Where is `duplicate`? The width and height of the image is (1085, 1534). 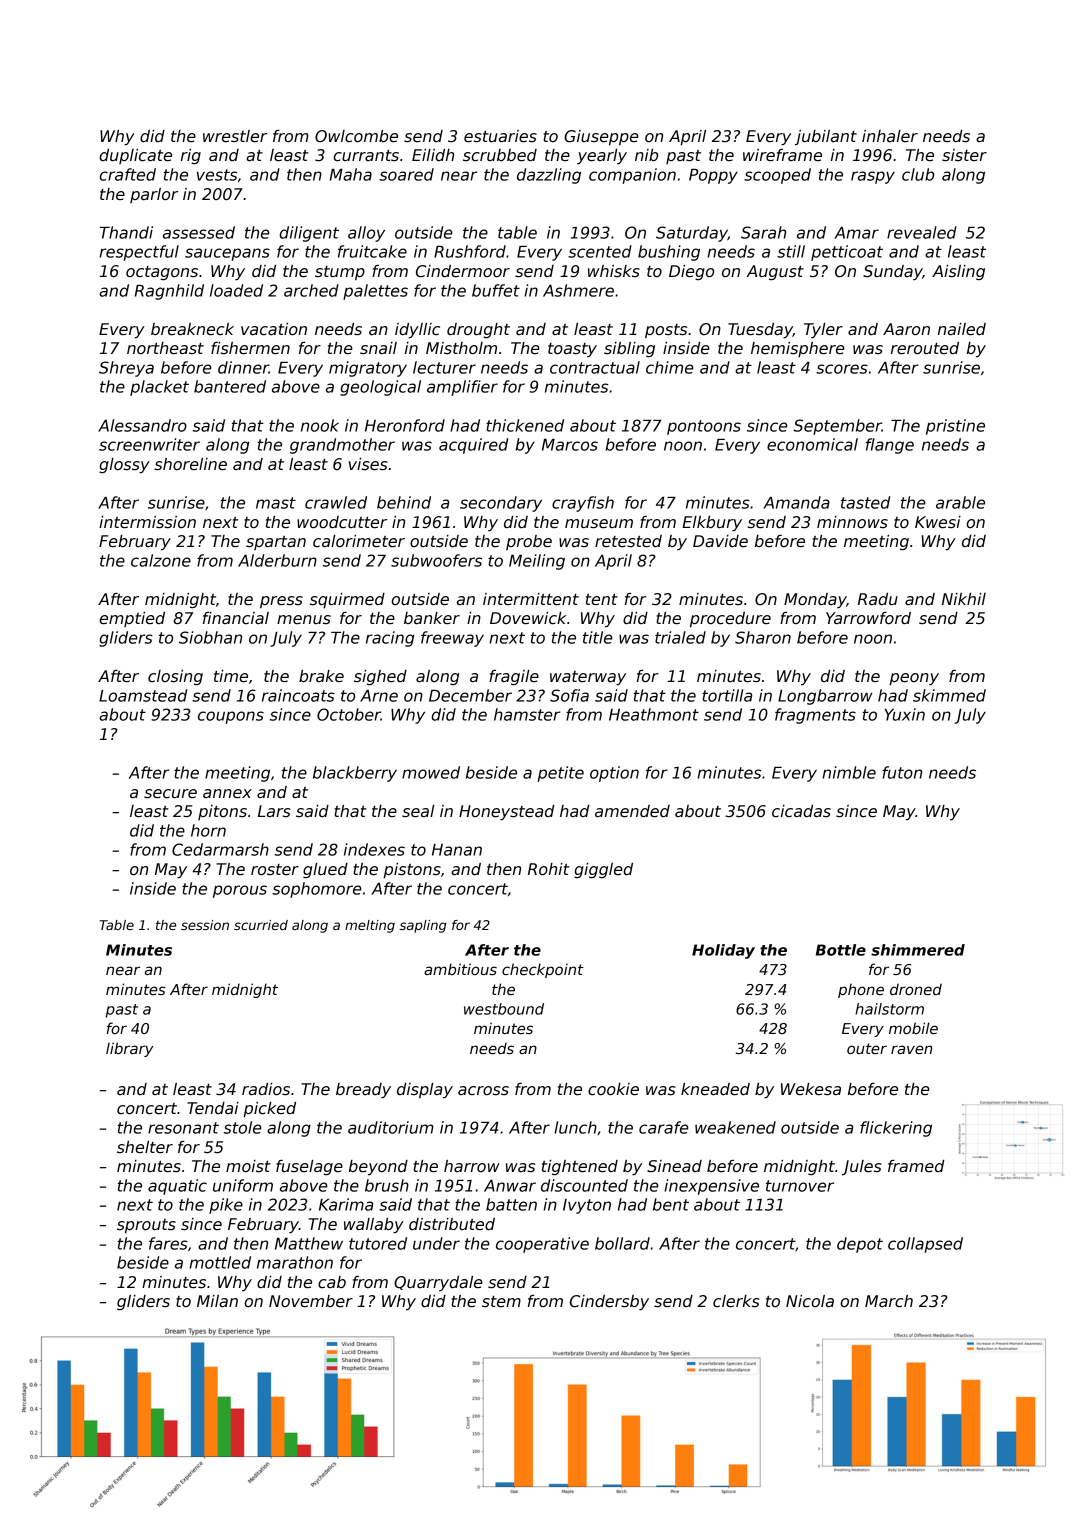 duplicate is located at coordinates (135, 156).
